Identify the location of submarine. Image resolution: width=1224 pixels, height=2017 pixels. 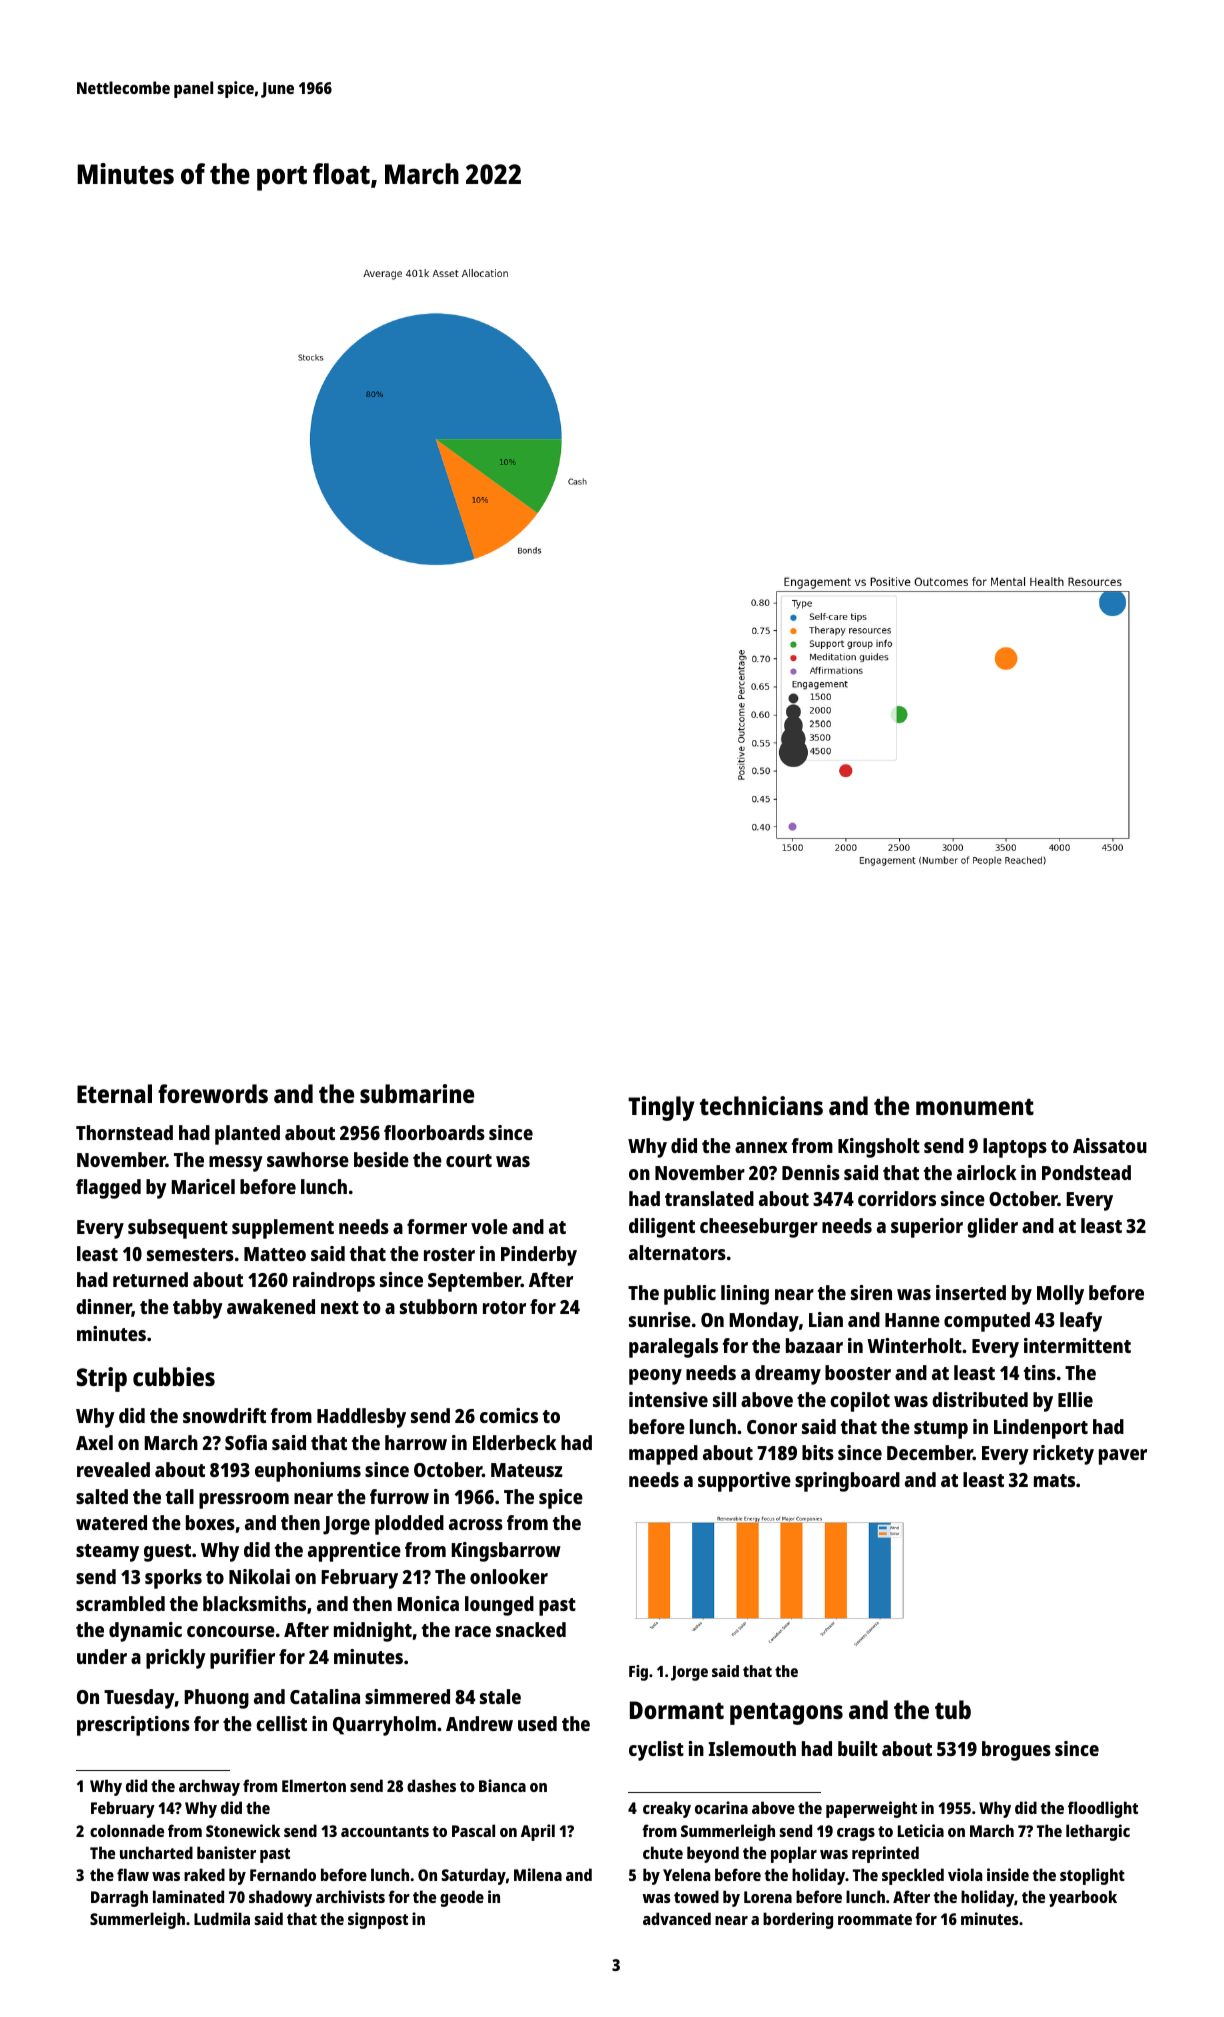
(417, 1093).
